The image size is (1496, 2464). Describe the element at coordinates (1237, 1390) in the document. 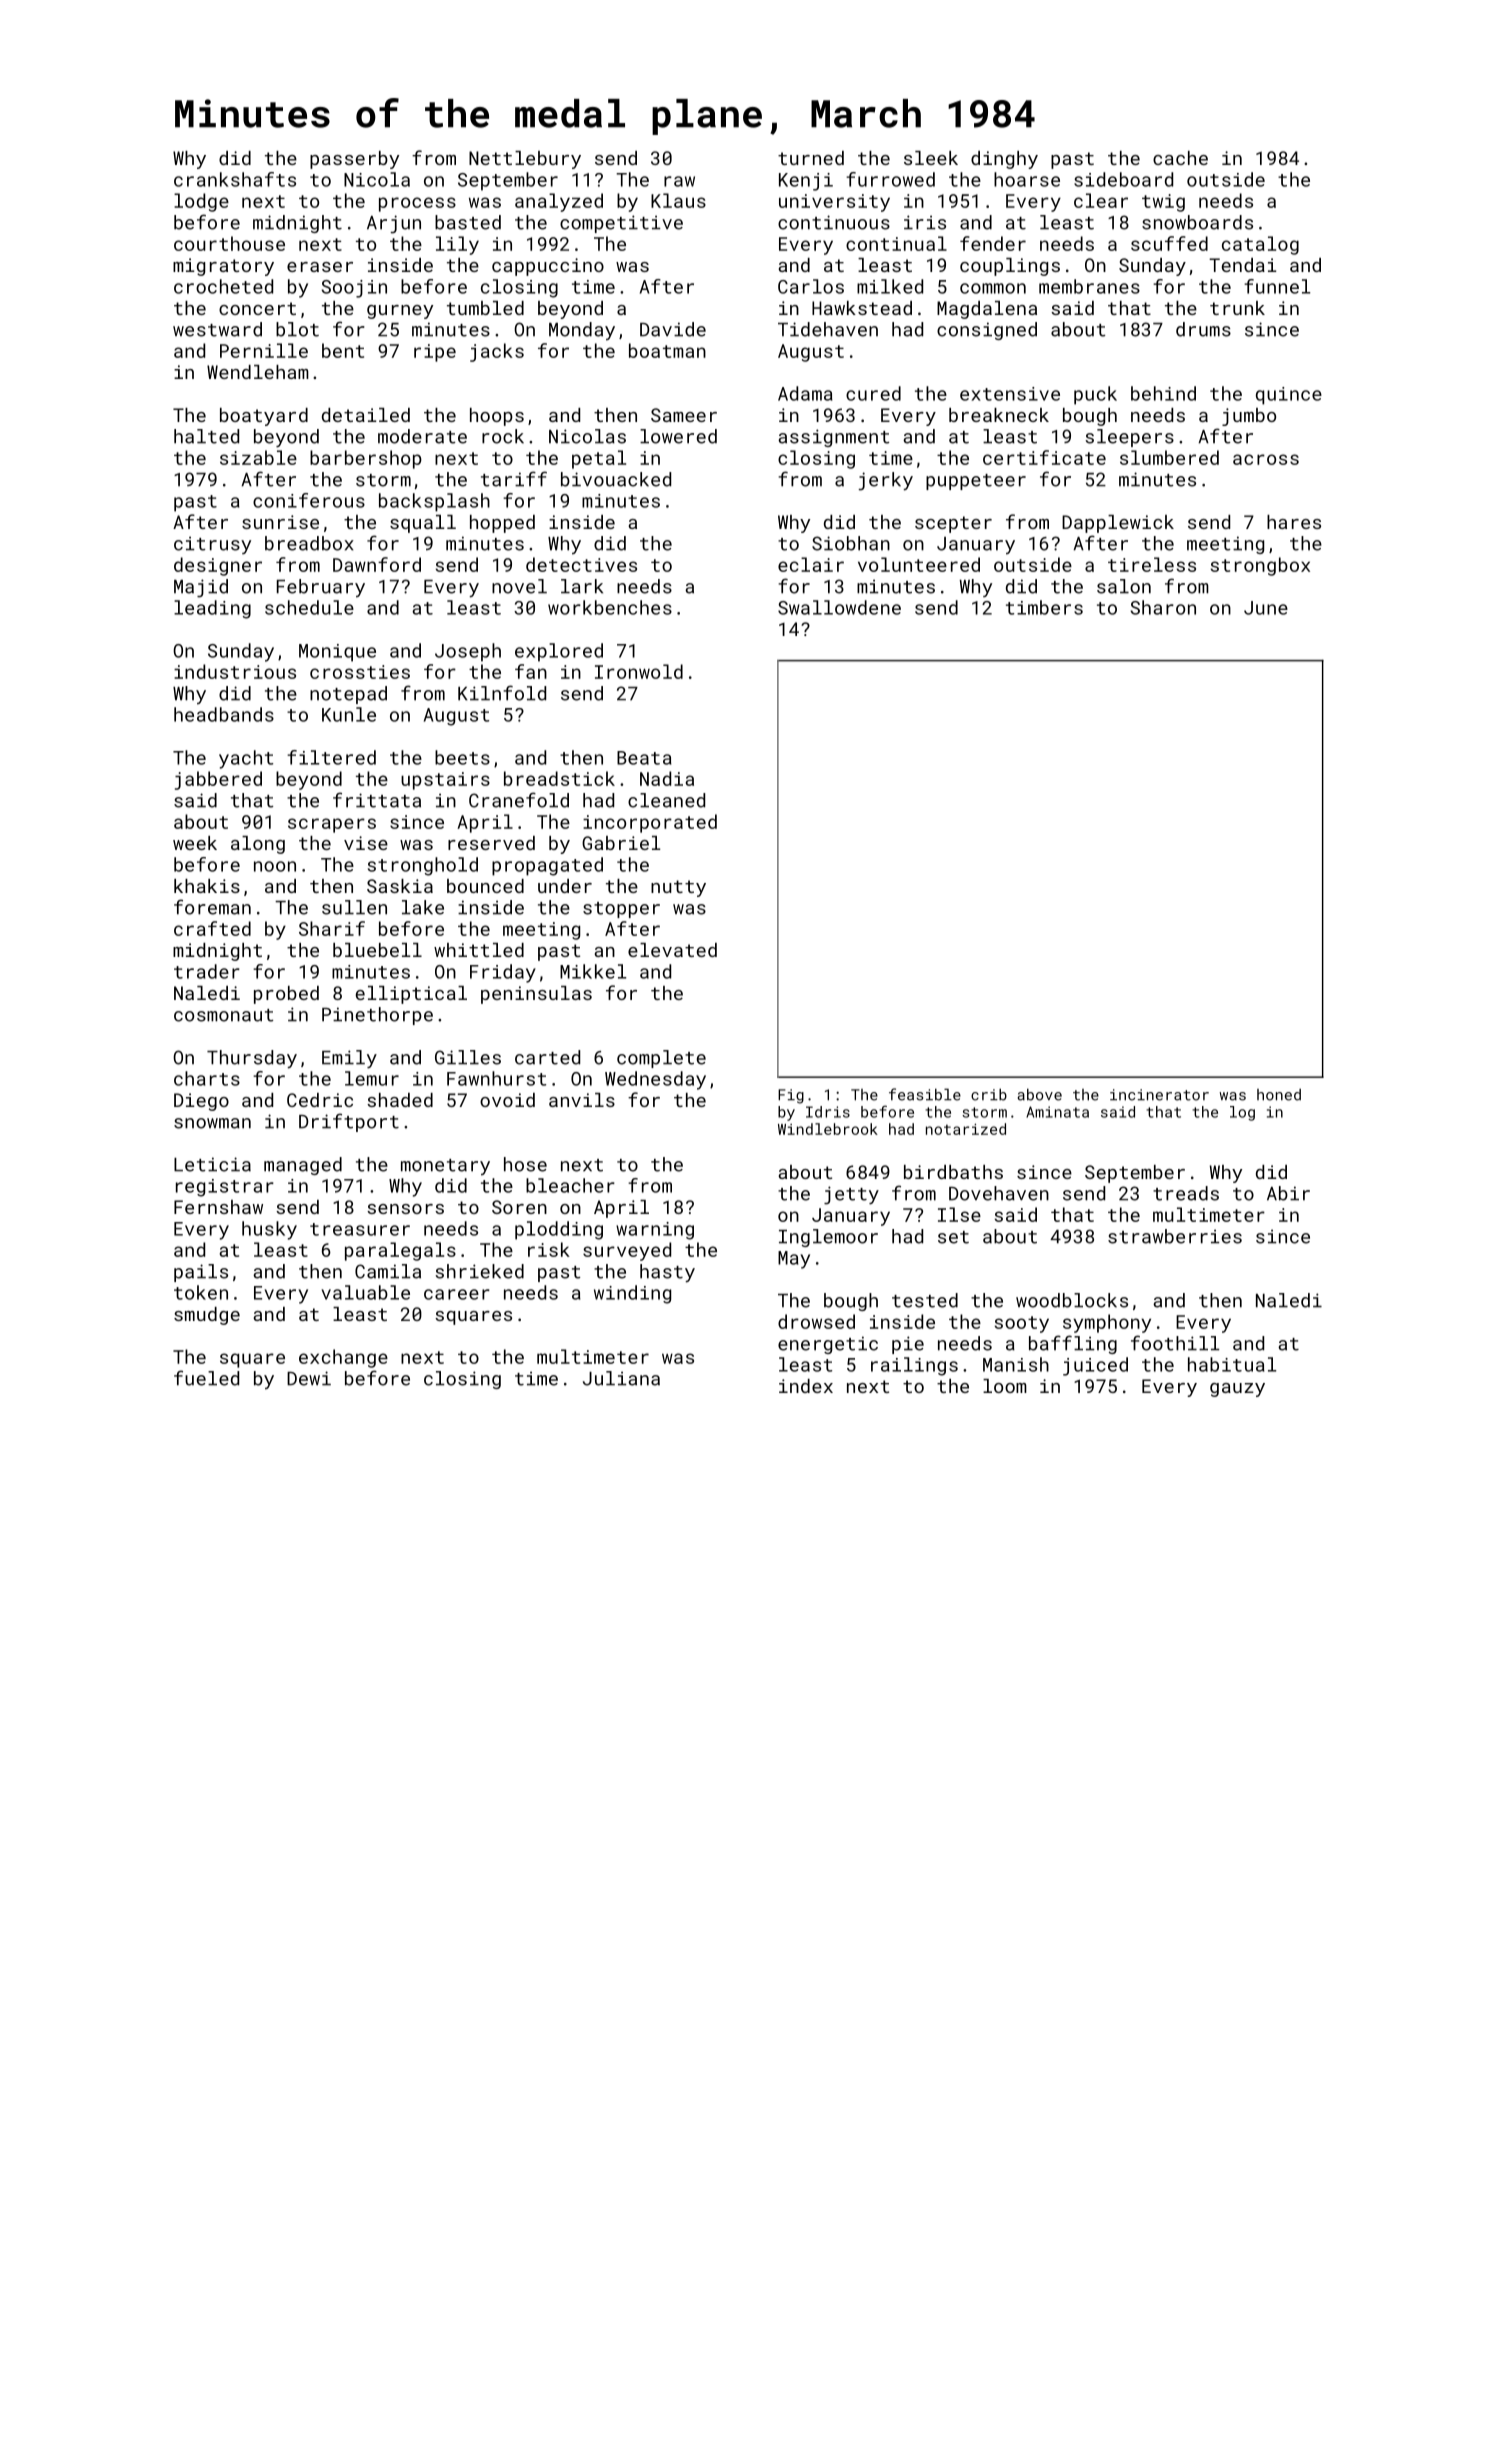

I see `gauzy` at that location.
